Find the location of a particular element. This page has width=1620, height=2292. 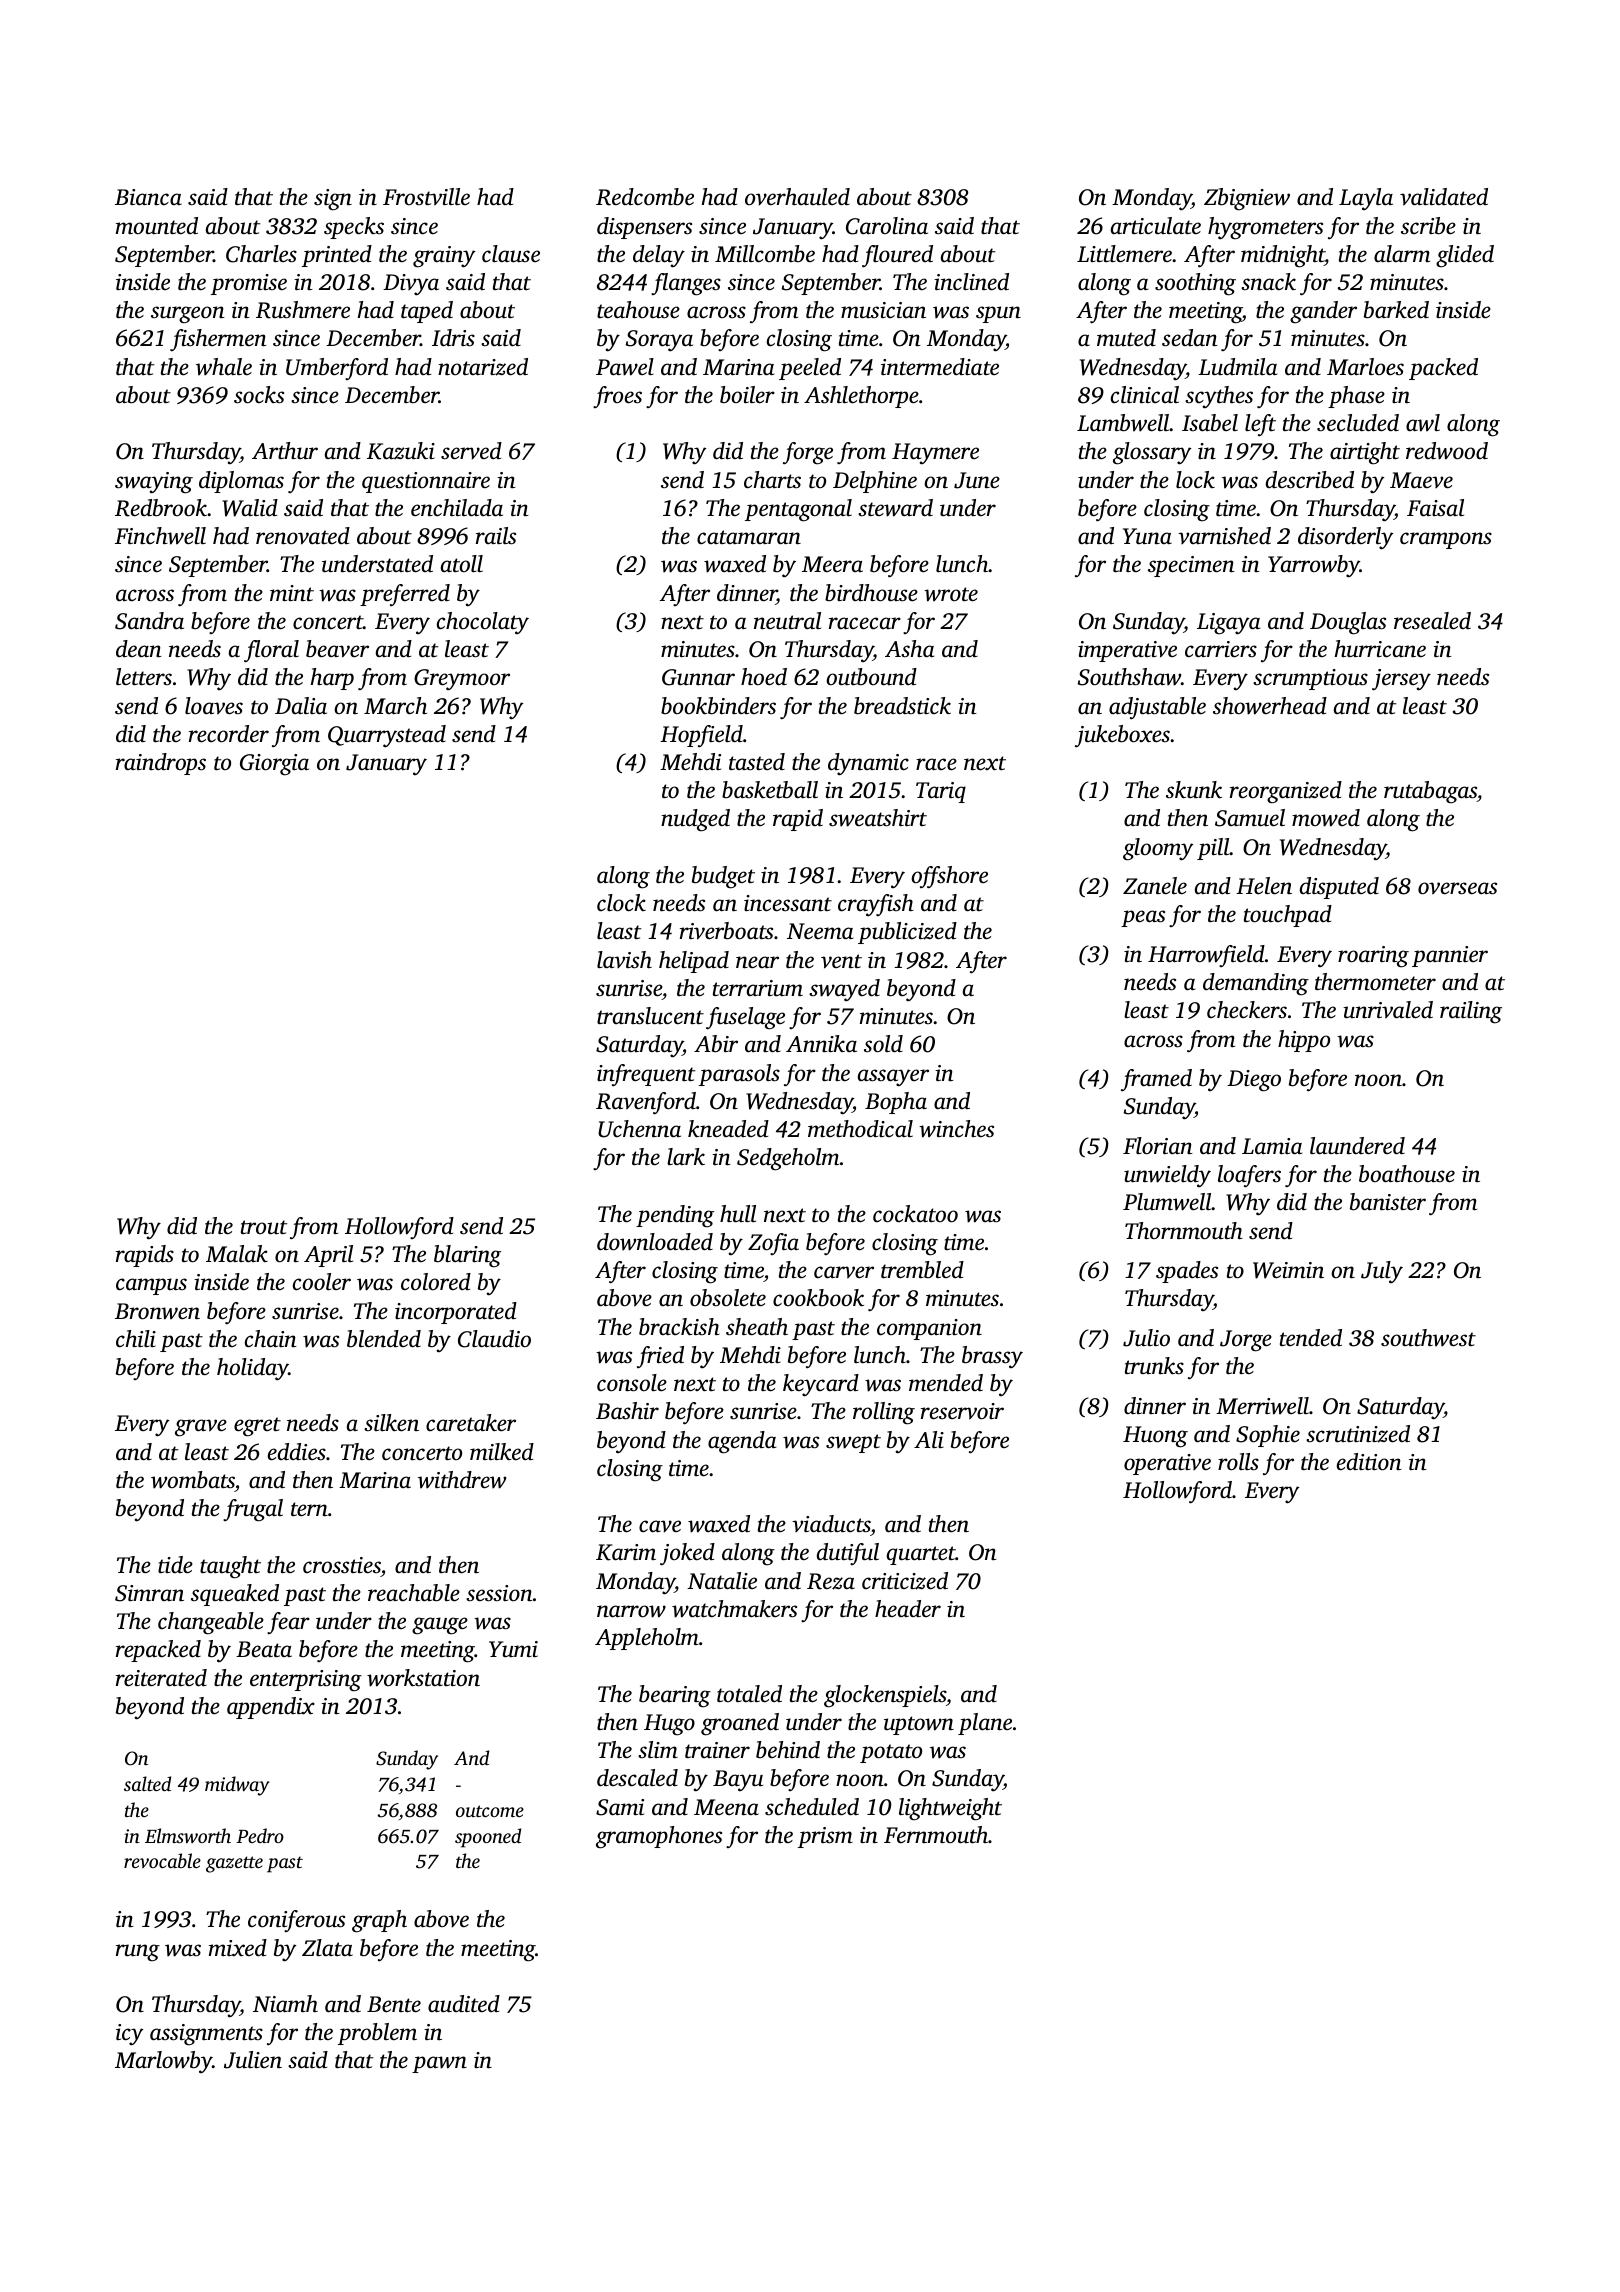

colored is located at coordinates (436, 1282).
